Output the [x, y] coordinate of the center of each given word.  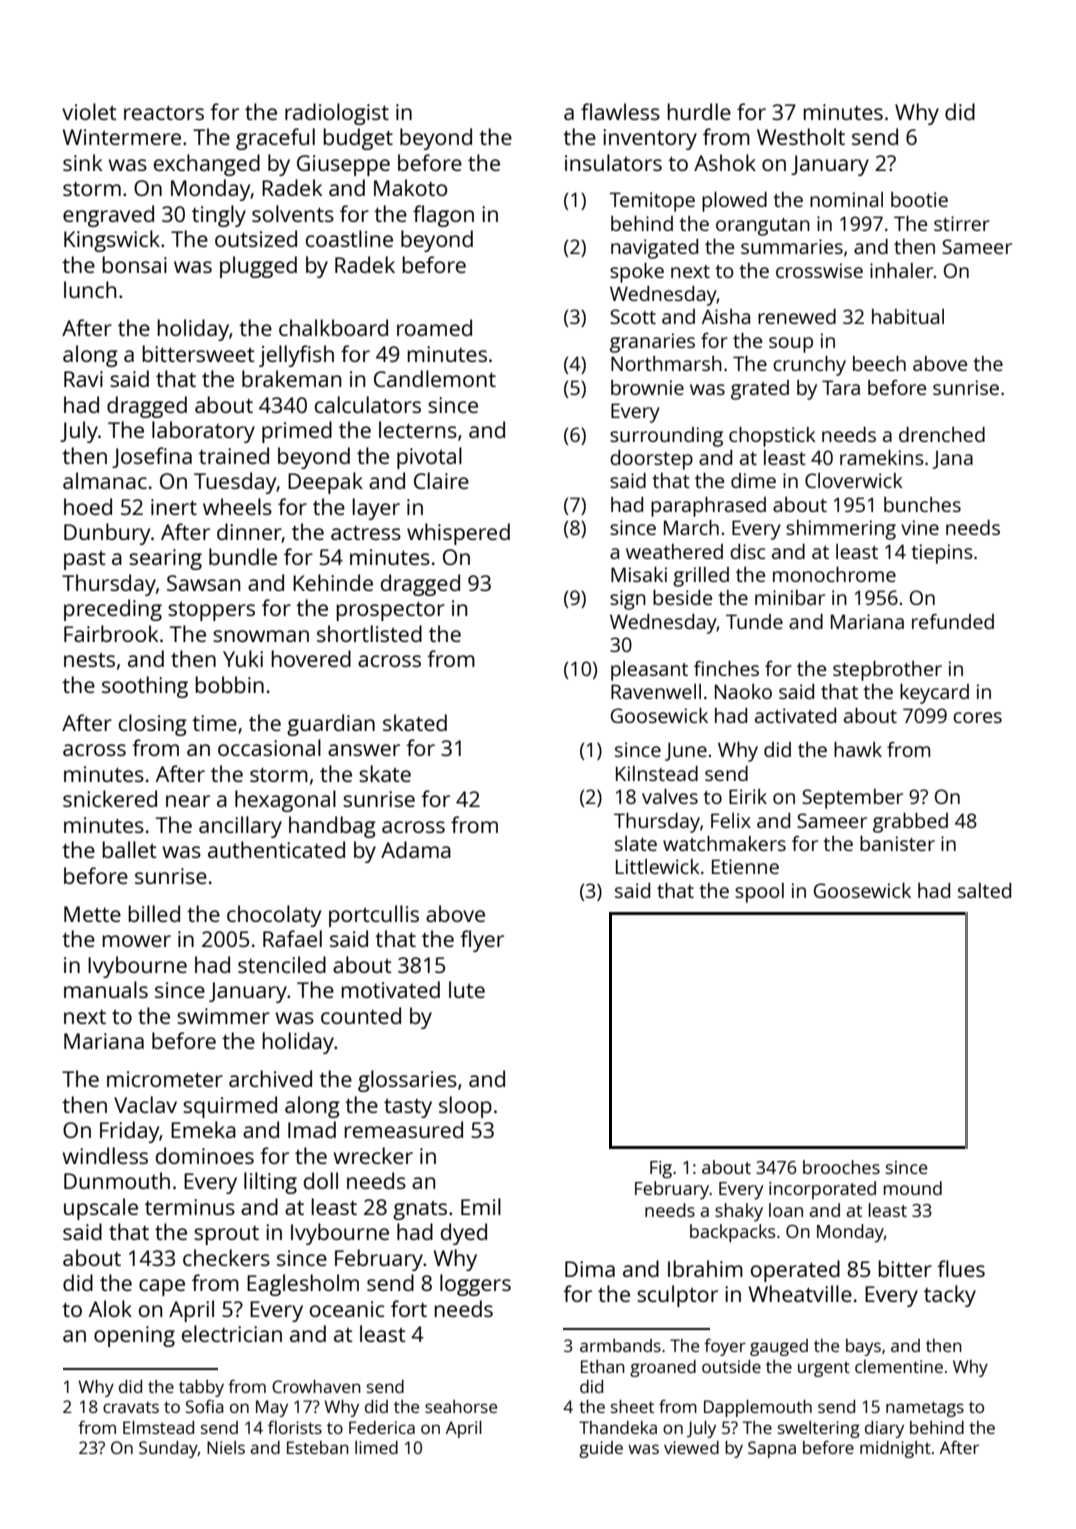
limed [376, 1447]
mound [913, 1188]
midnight [895, 1449]
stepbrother [887, 671]
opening [134, 1336]
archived [270, 1078]
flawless [620, 111]
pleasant [649, 671]
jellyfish [296, 356]
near [188, 801]
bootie [919, 199]
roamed [434, 327]
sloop [465, 1107]
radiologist [337, 114]
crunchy [809, 366]
